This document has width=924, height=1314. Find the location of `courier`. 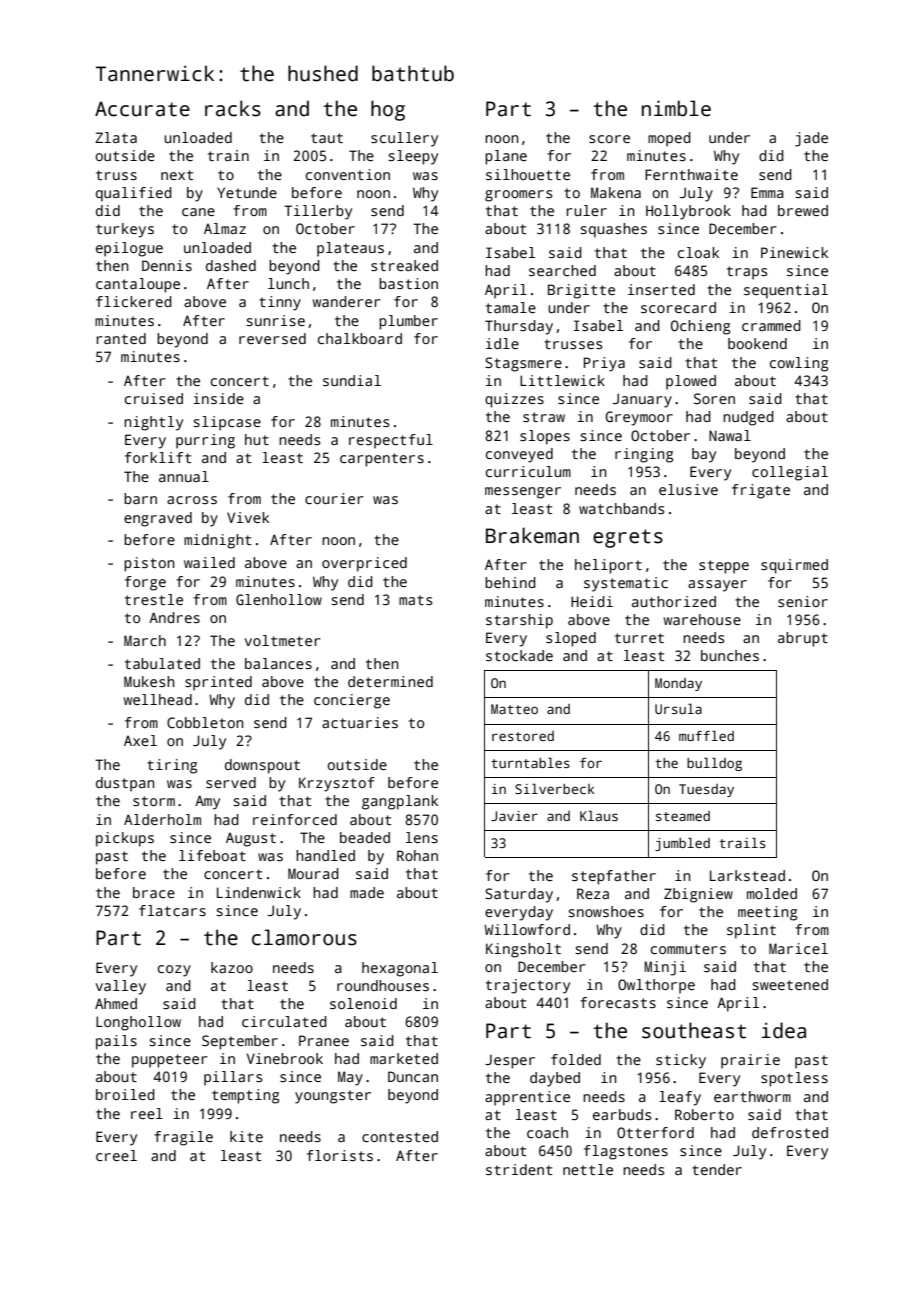

courier is located at coordinates (334, 498).
